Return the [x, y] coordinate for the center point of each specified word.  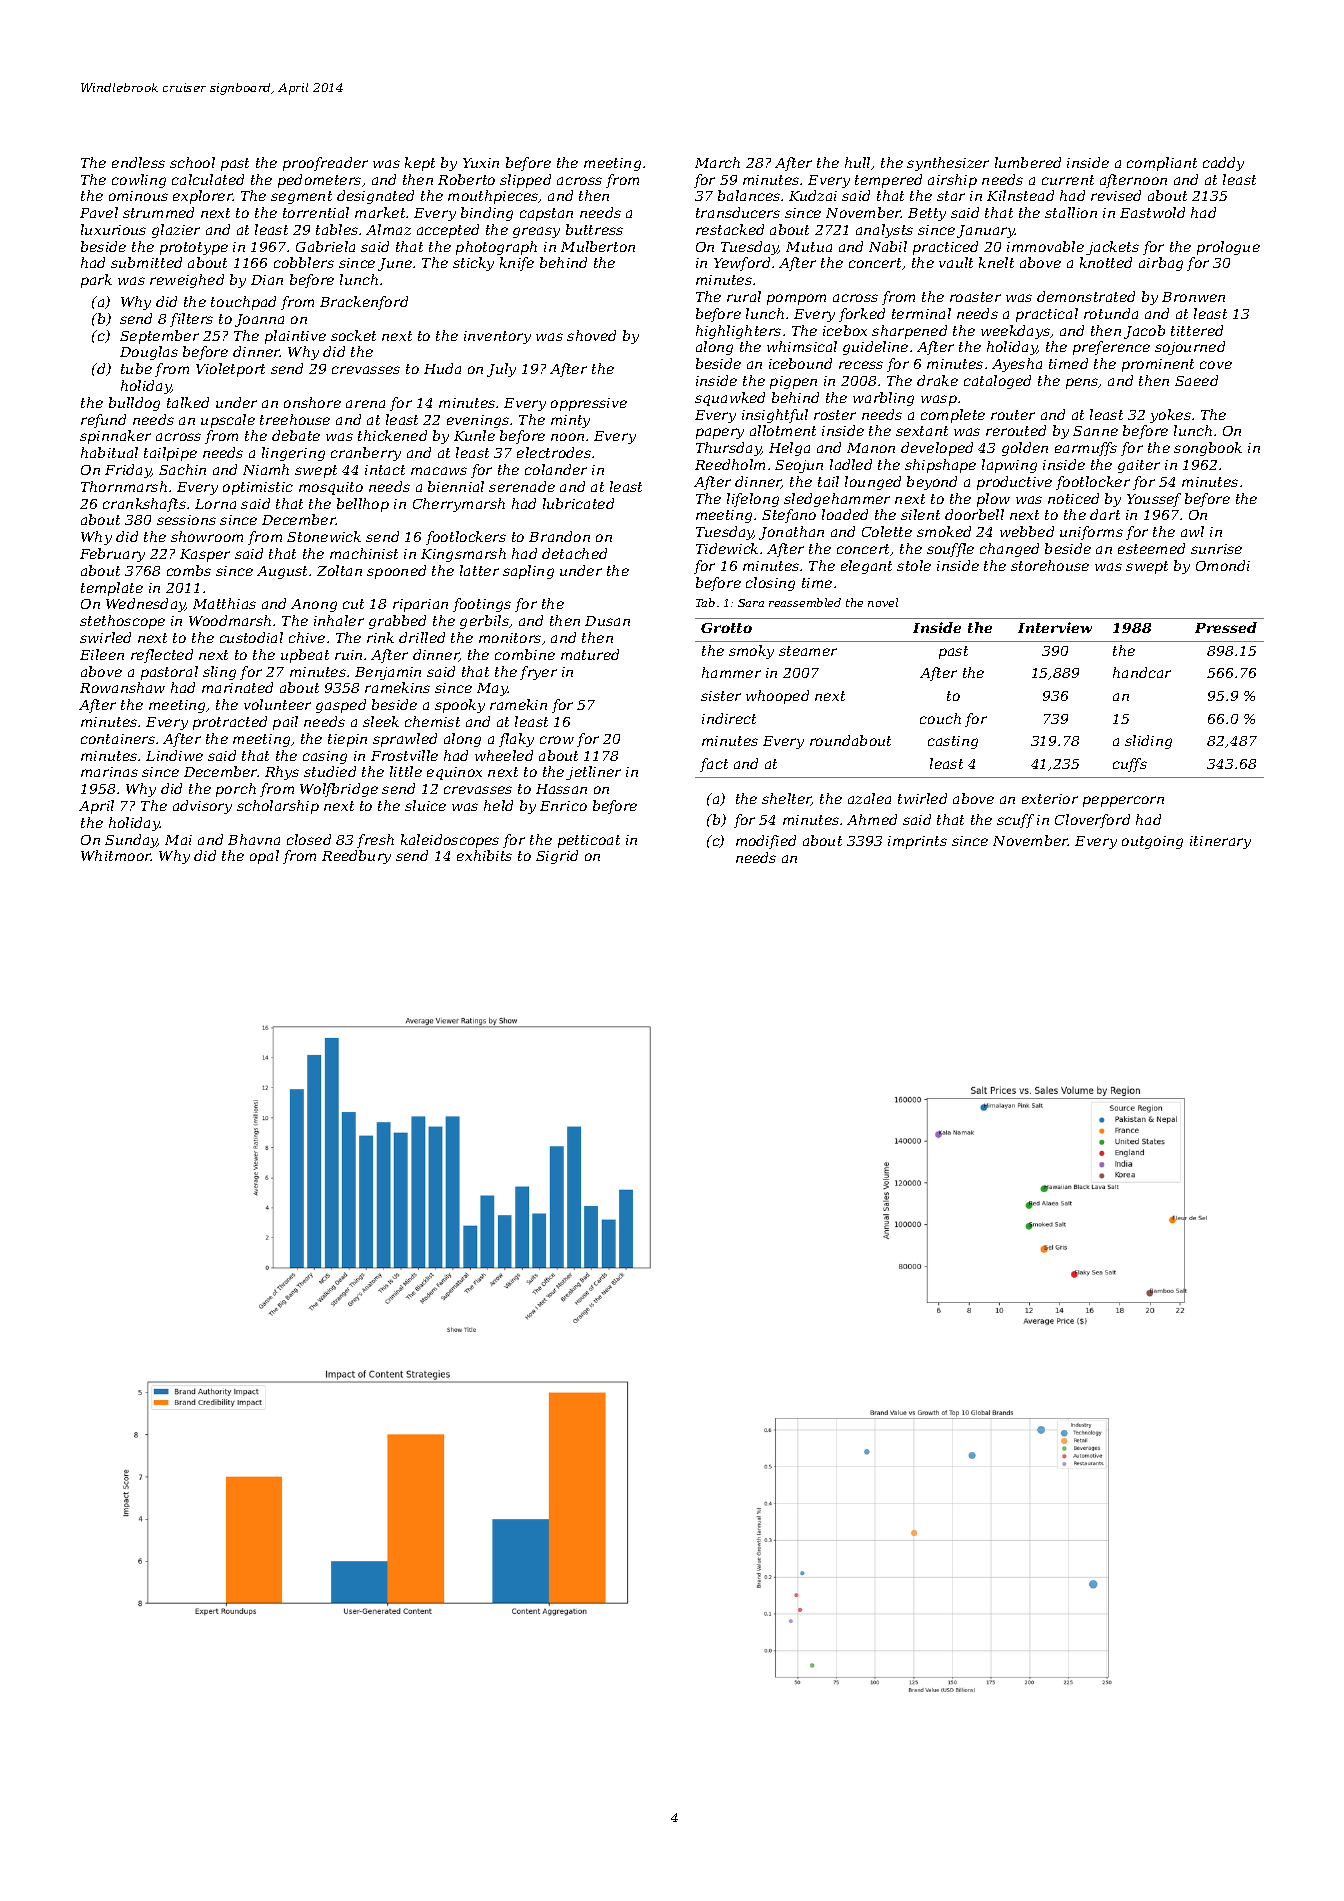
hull [857, 162]
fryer [538, 673]
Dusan [607, 621]
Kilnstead [1020, 195]
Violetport [230, 370]
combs [189, 570]
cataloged [997, 382]
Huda [442, 368]
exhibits [484, 855]
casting [953, 742]
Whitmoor [116, 855]
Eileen [102, 654]
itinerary [1220, 842]
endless [138, 162]
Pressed [1226, 627]
